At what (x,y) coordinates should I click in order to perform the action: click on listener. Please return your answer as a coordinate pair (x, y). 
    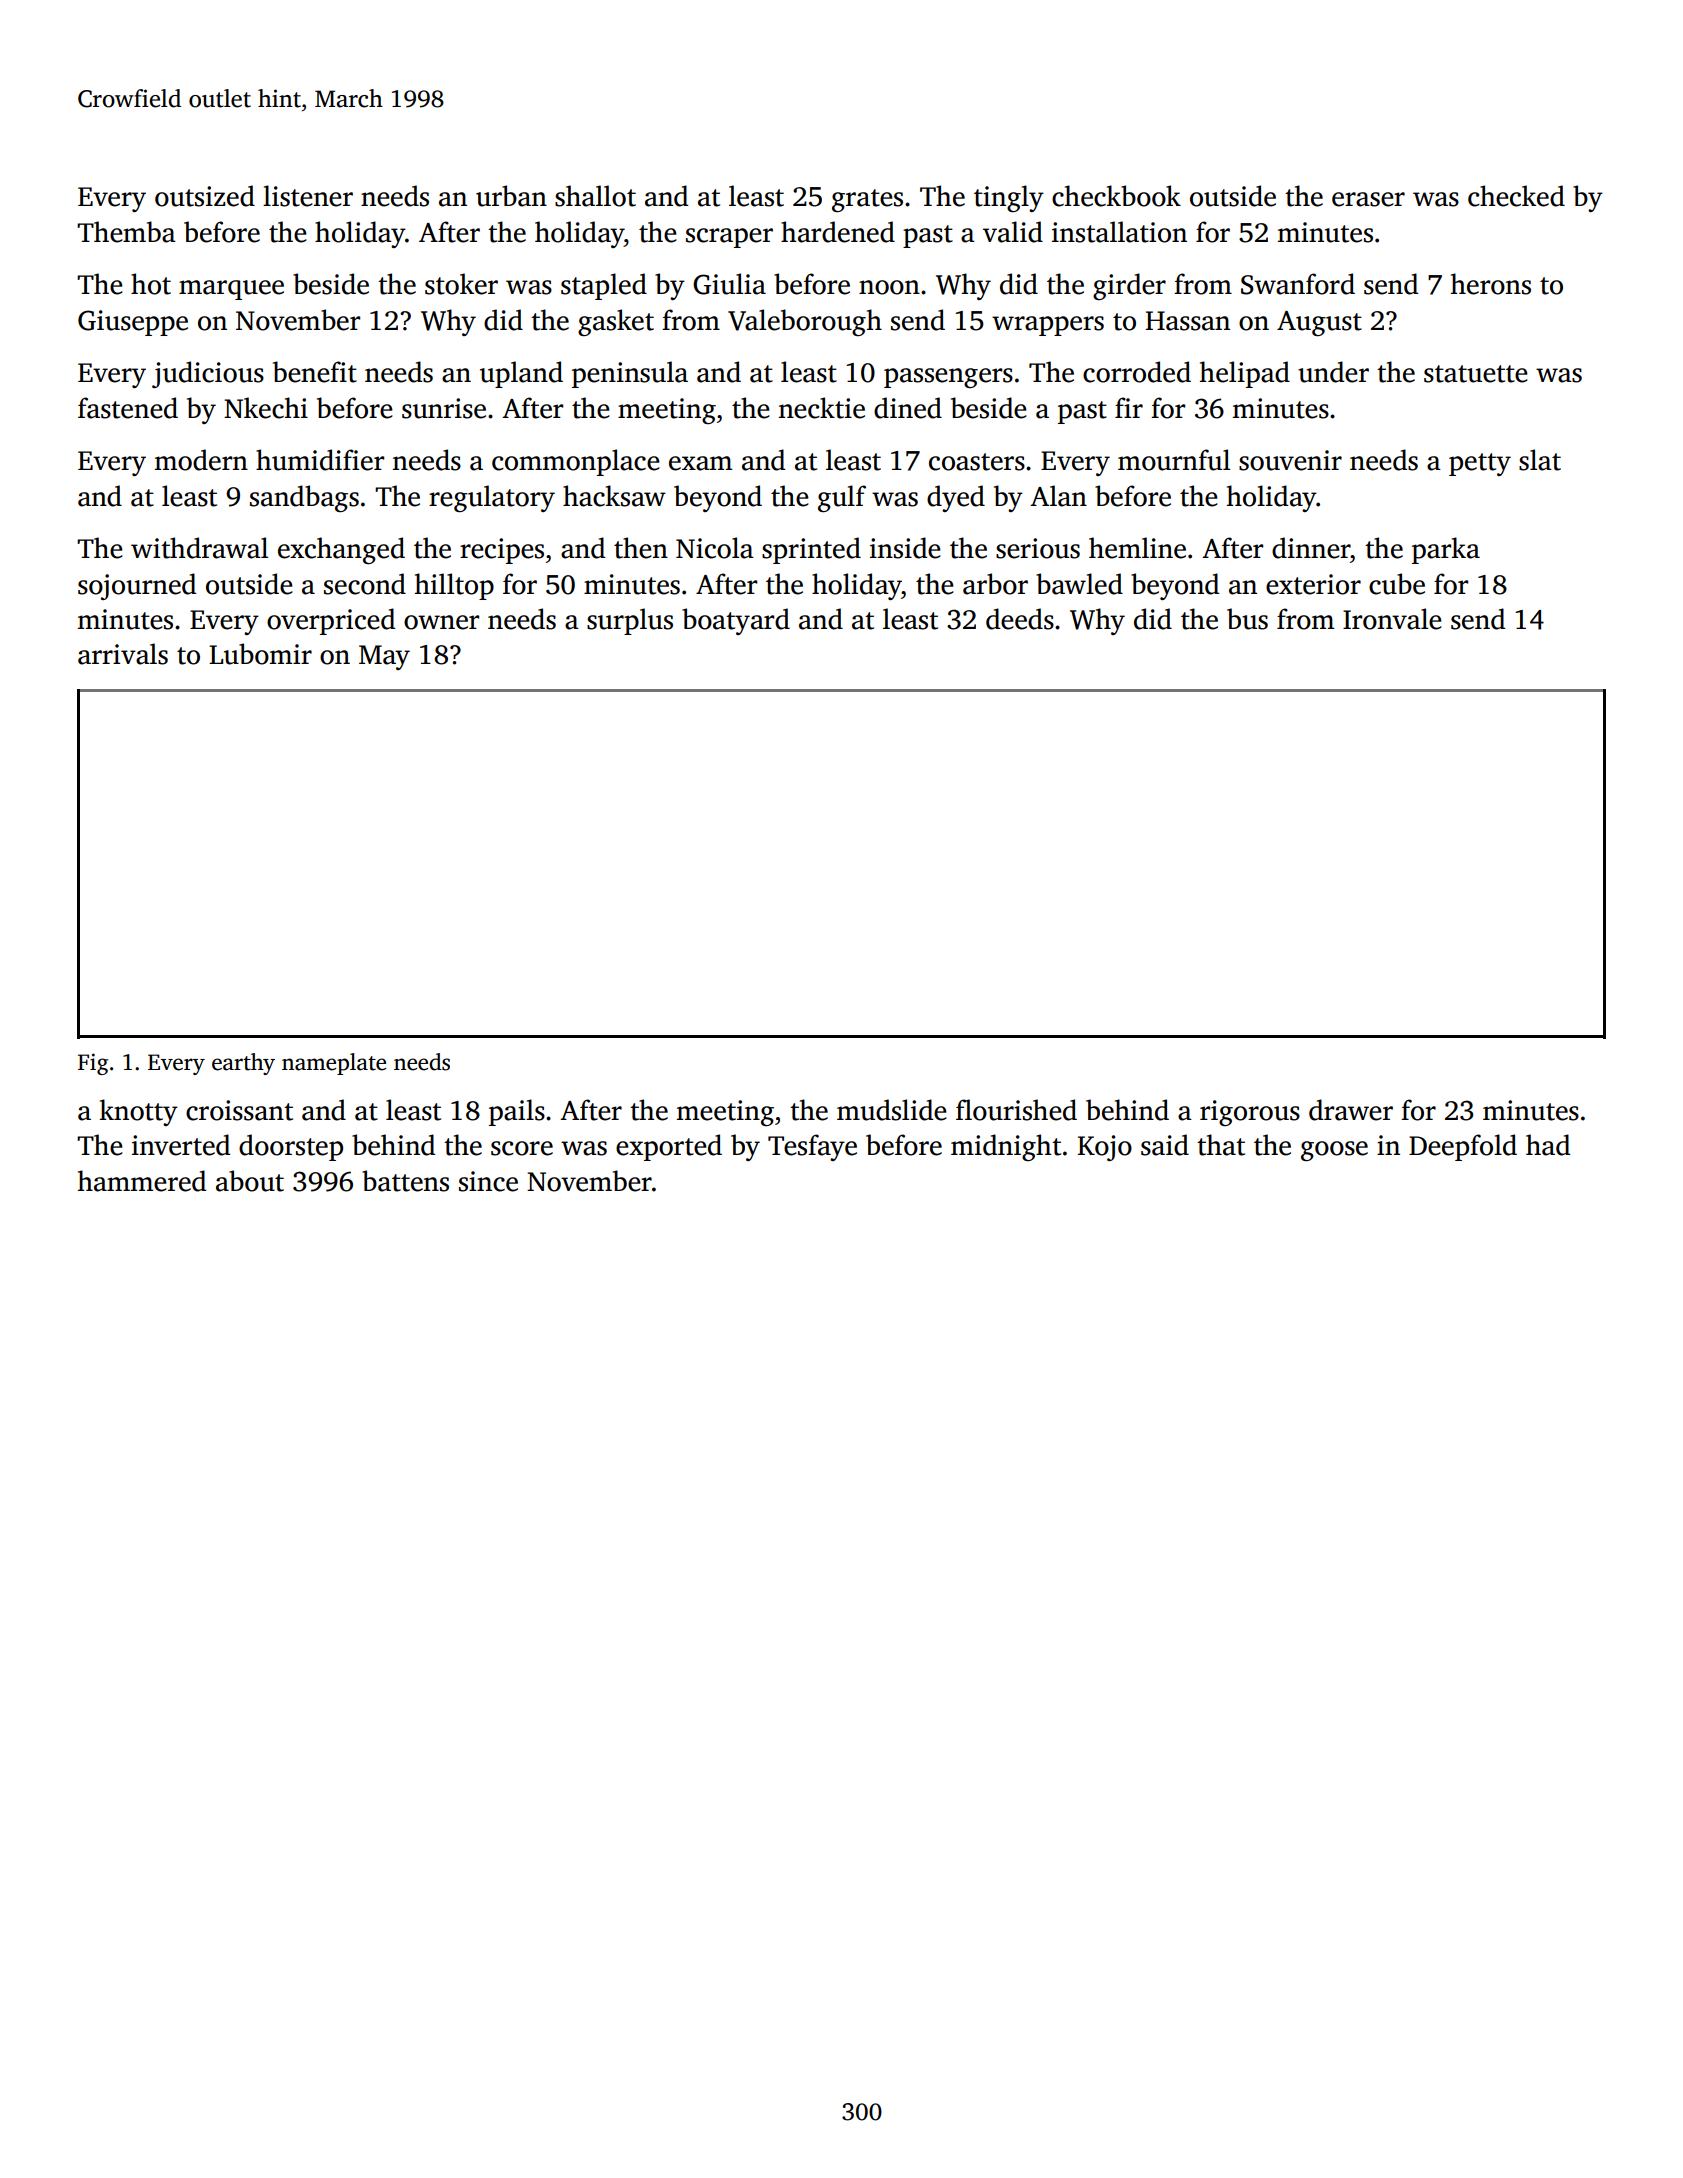
    Looking at the image, I should click on (308, 196).
